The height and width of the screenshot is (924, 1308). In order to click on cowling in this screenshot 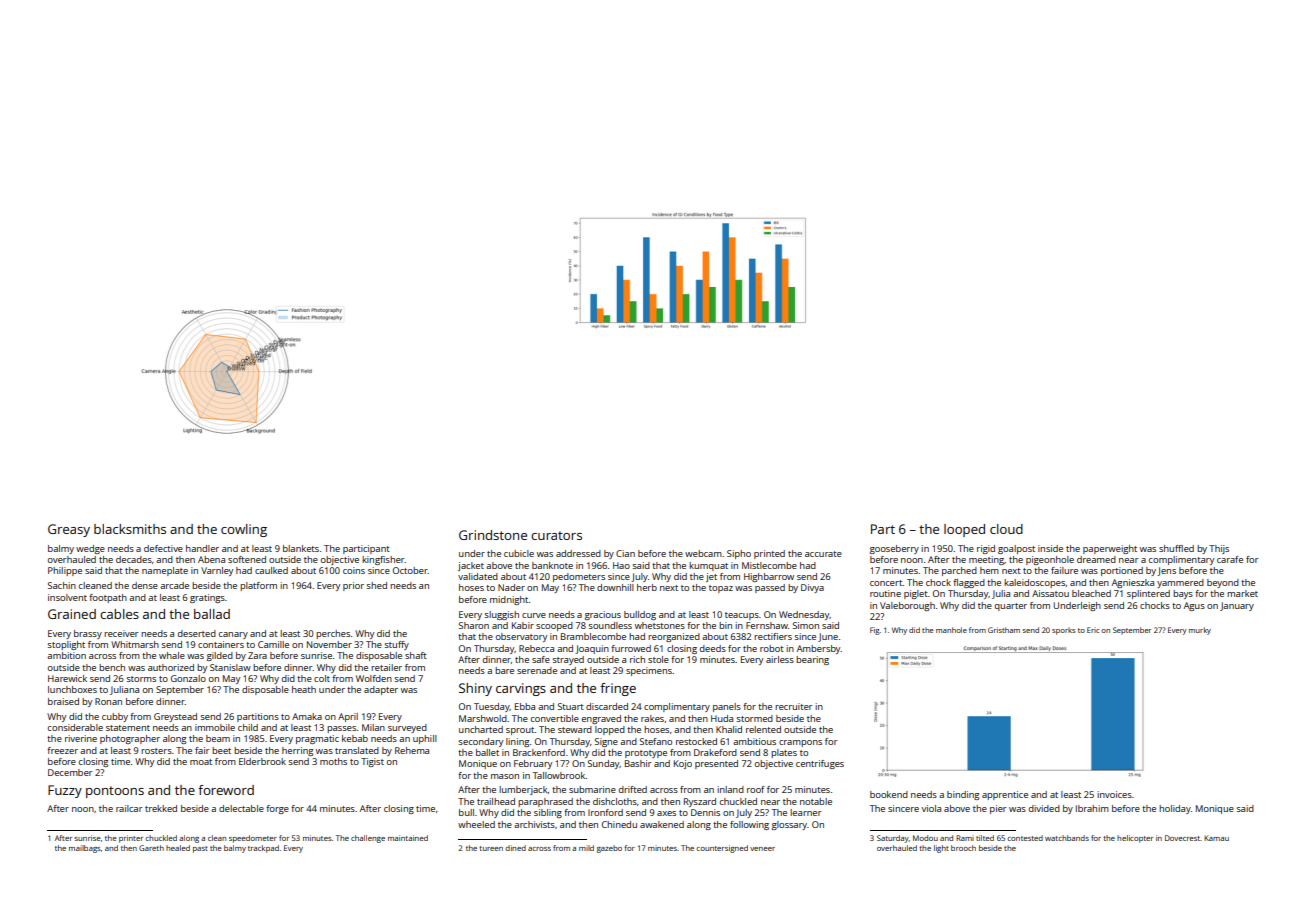, I will do `click(244, 530)`.
